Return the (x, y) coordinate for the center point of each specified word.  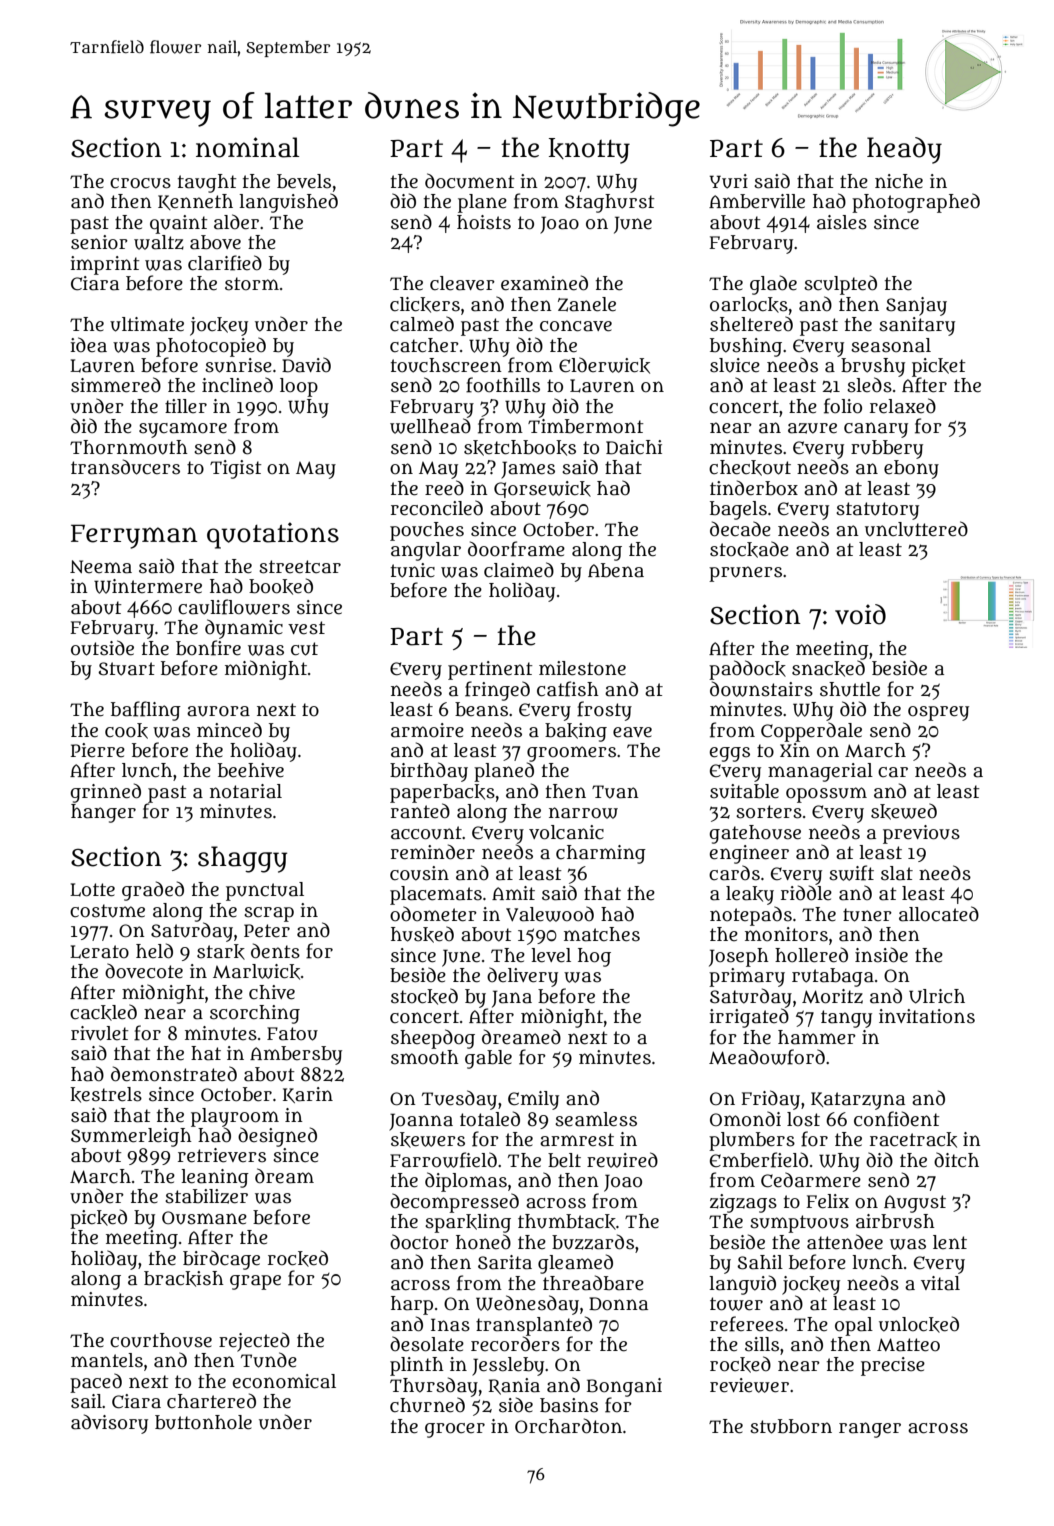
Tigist (236, 469)
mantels (107, 1360)
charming (601, 854)
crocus (140, 183)
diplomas (466, 1182)
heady (904, 150)
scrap (269, 914)
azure (812, 428)
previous (921, 834)
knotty (589, 151)
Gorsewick (542, 489)
